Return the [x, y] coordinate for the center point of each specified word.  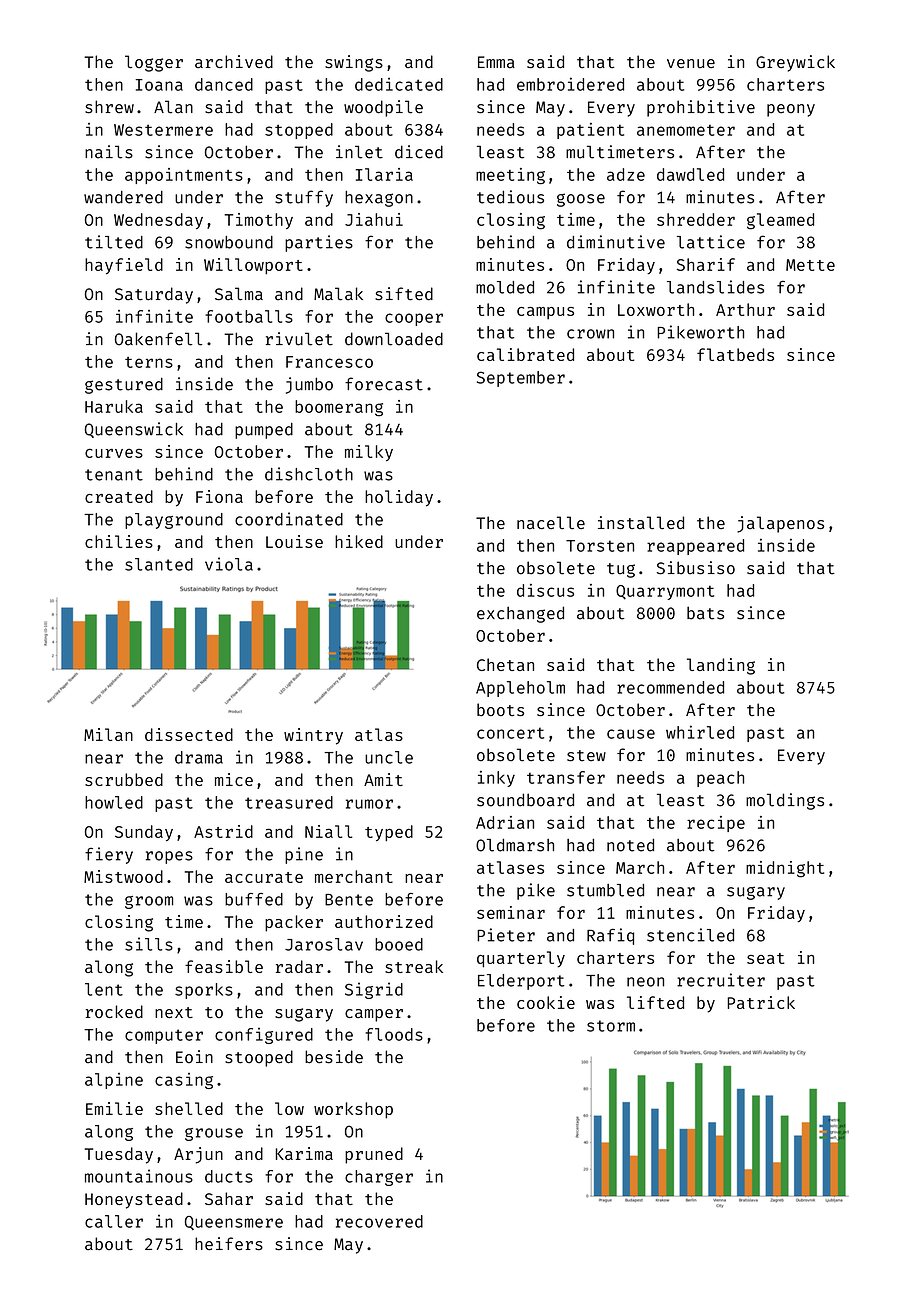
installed [641, 522]
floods [394, 1034]
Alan [173, 107]
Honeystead [134, 1200]
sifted [404, 294]
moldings [785, 801]
